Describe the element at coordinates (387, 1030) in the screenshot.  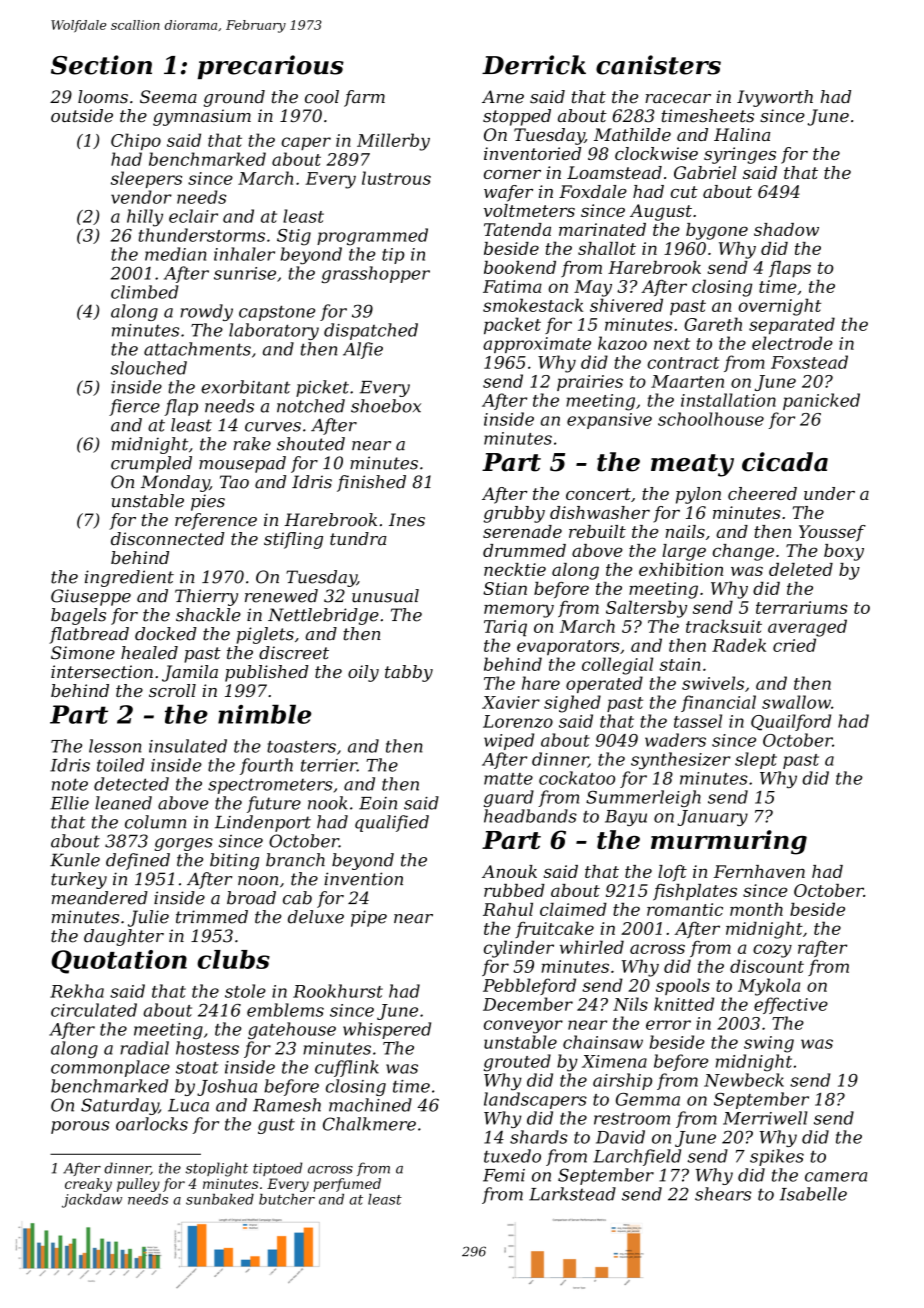
I see `whispered` at that location.
